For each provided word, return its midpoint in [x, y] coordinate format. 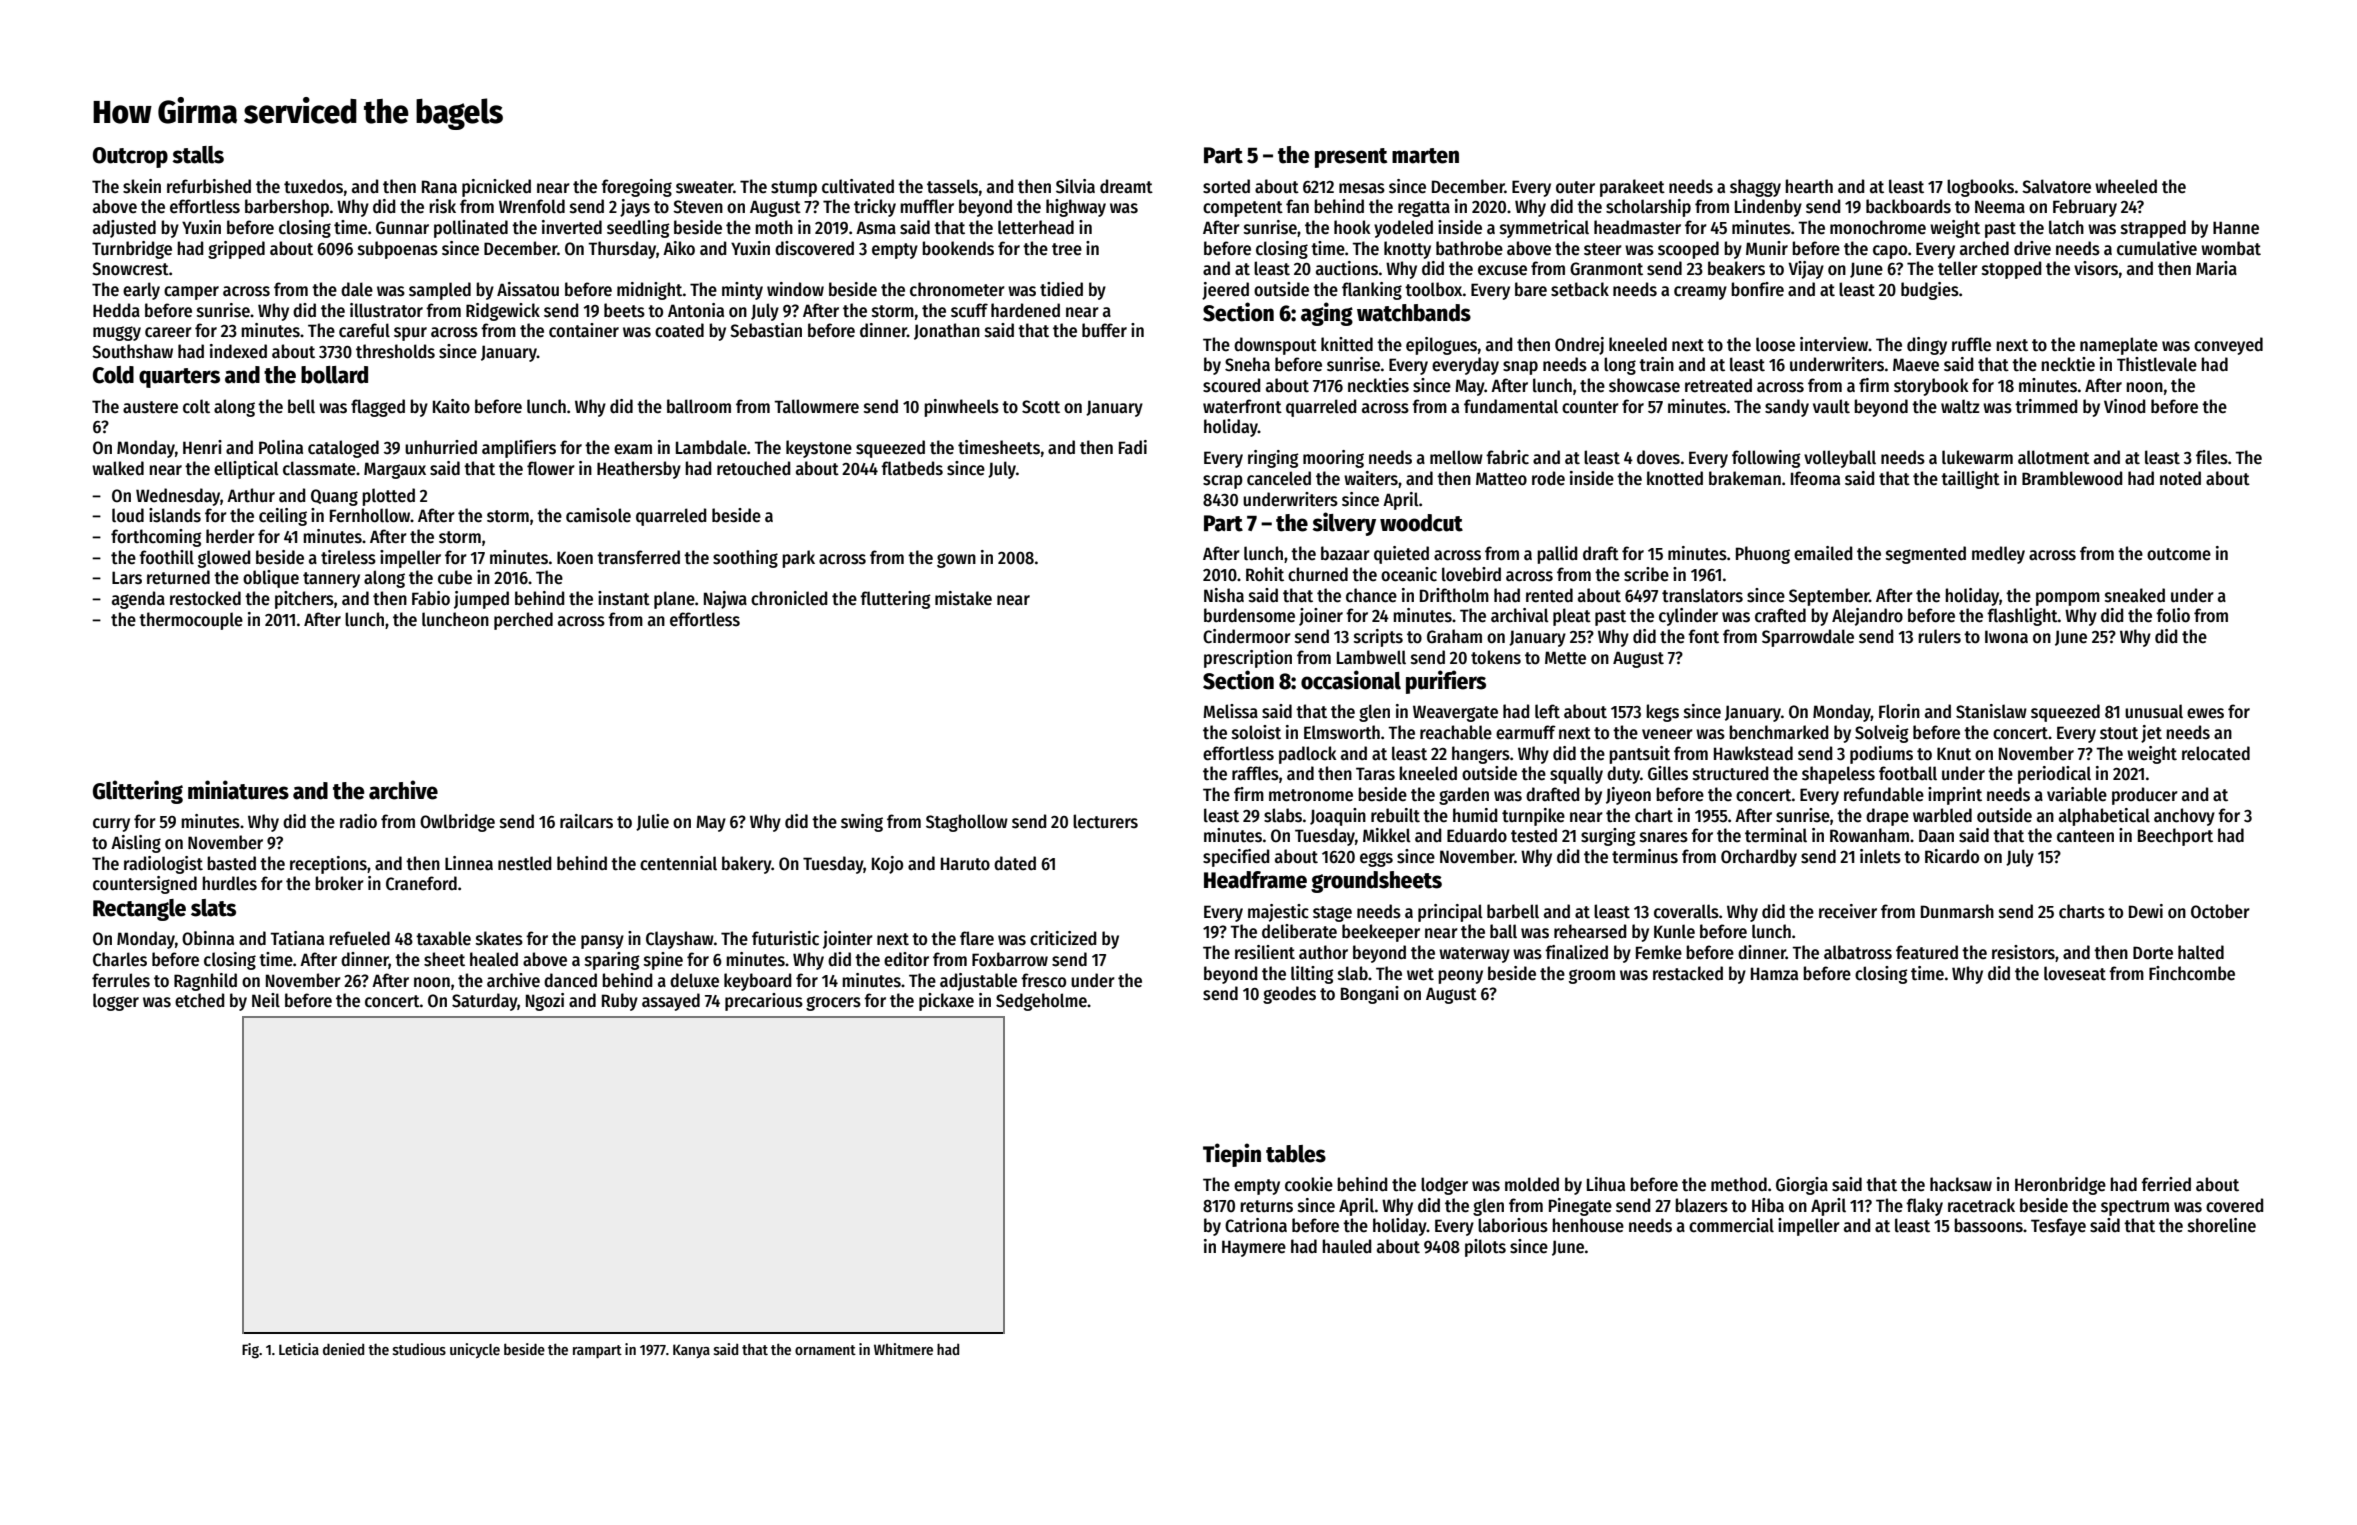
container [584, 330]
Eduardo [1477, 835]
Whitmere [903, 1349]
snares [1664, 837]
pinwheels [961, 408]
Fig [250, 1351]
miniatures [238, 790]
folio [2173, 615]
